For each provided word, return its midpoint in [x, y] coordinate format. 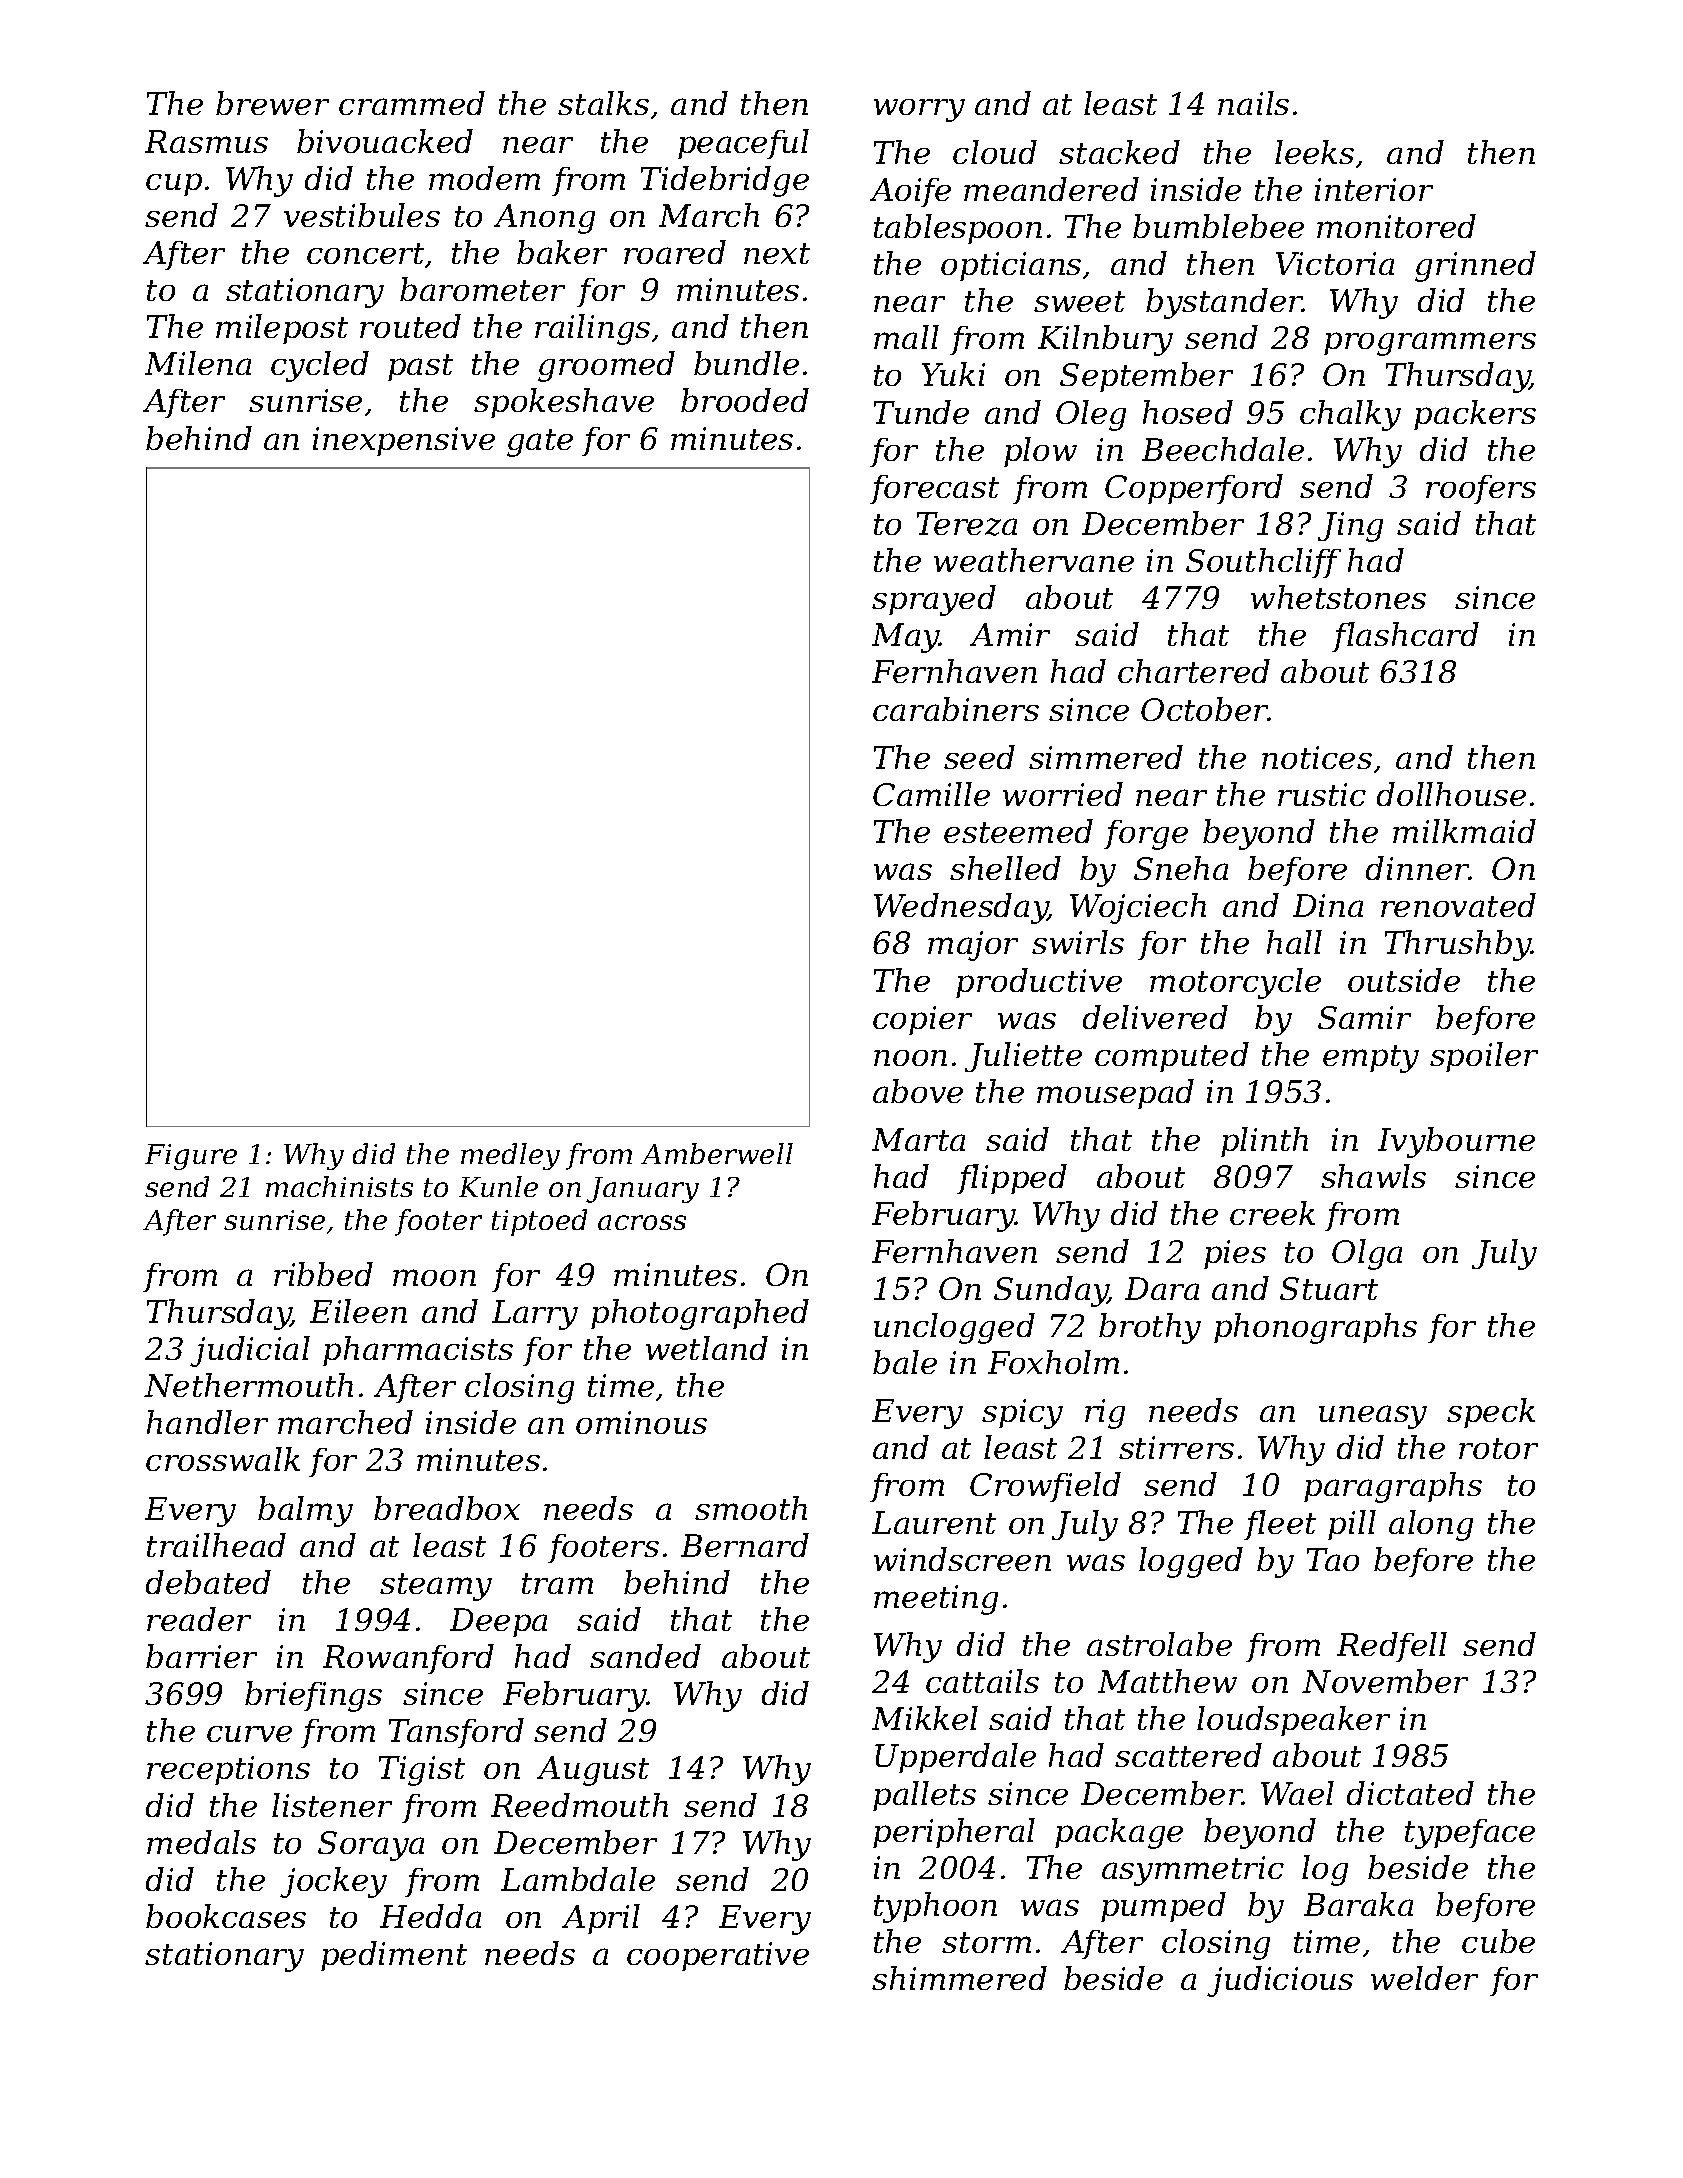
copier [922, 1020]
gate [540, 443]
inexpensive [404, 441]
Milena [198, 363]
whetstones [1338, 597]
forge [1146, 835]
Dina [1328, 905]
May [906, 638]
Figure [191, 1157]
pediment [394, 1956]
